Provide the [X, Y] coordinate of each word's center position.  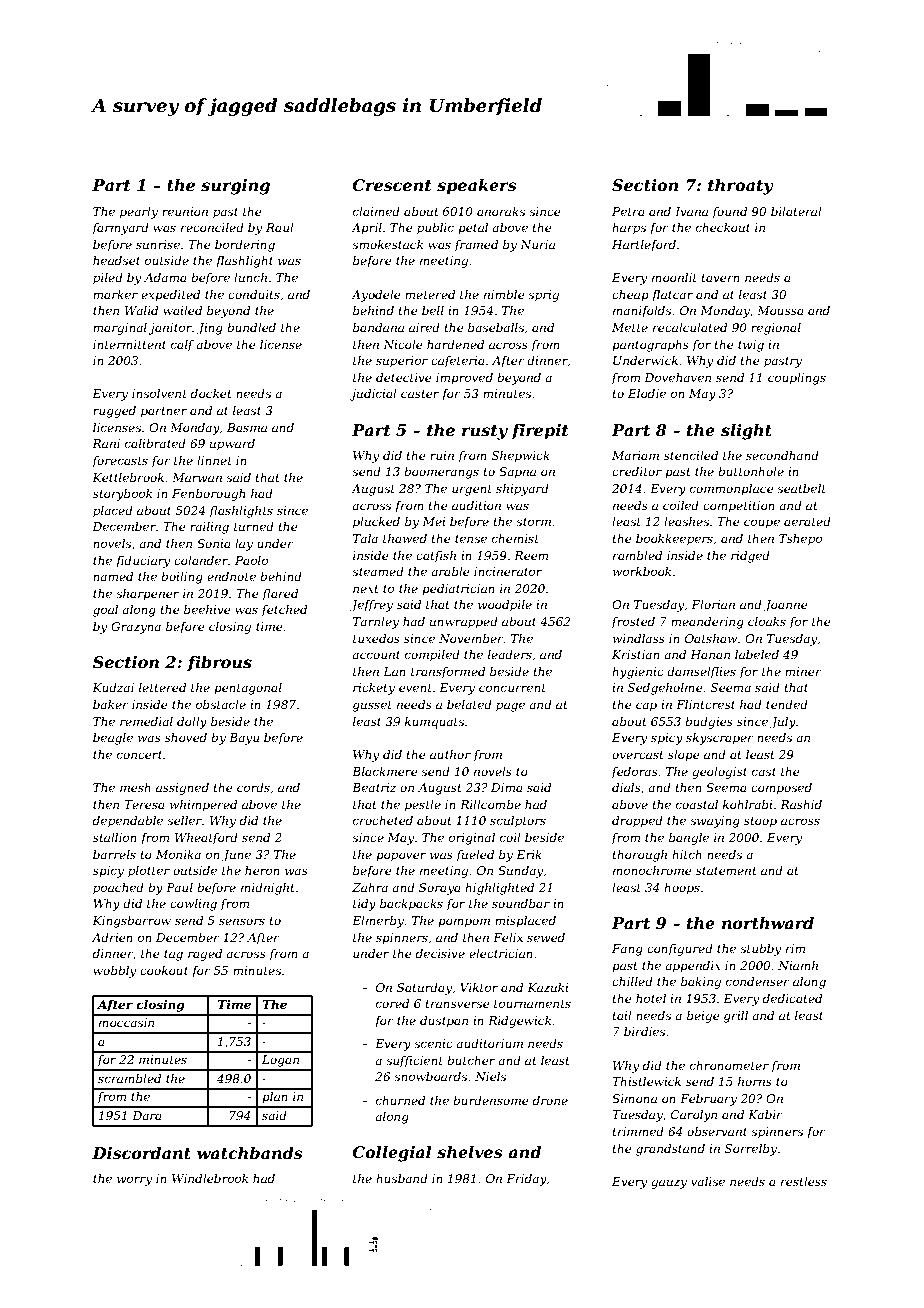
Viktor [479, 987]
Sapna [517, 473]
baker [111, 704]
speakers [477, 187]
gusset [372, 706]
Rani [106, 443]
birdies [644, 1031]
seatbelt [801, 488]
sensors [242, 921]
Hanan [710, 654]
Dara [147, 1115]
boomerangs [441, 473]
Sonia [214, 543]
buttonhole [751, 471]
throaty [741, 187]
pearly [139, 213]
